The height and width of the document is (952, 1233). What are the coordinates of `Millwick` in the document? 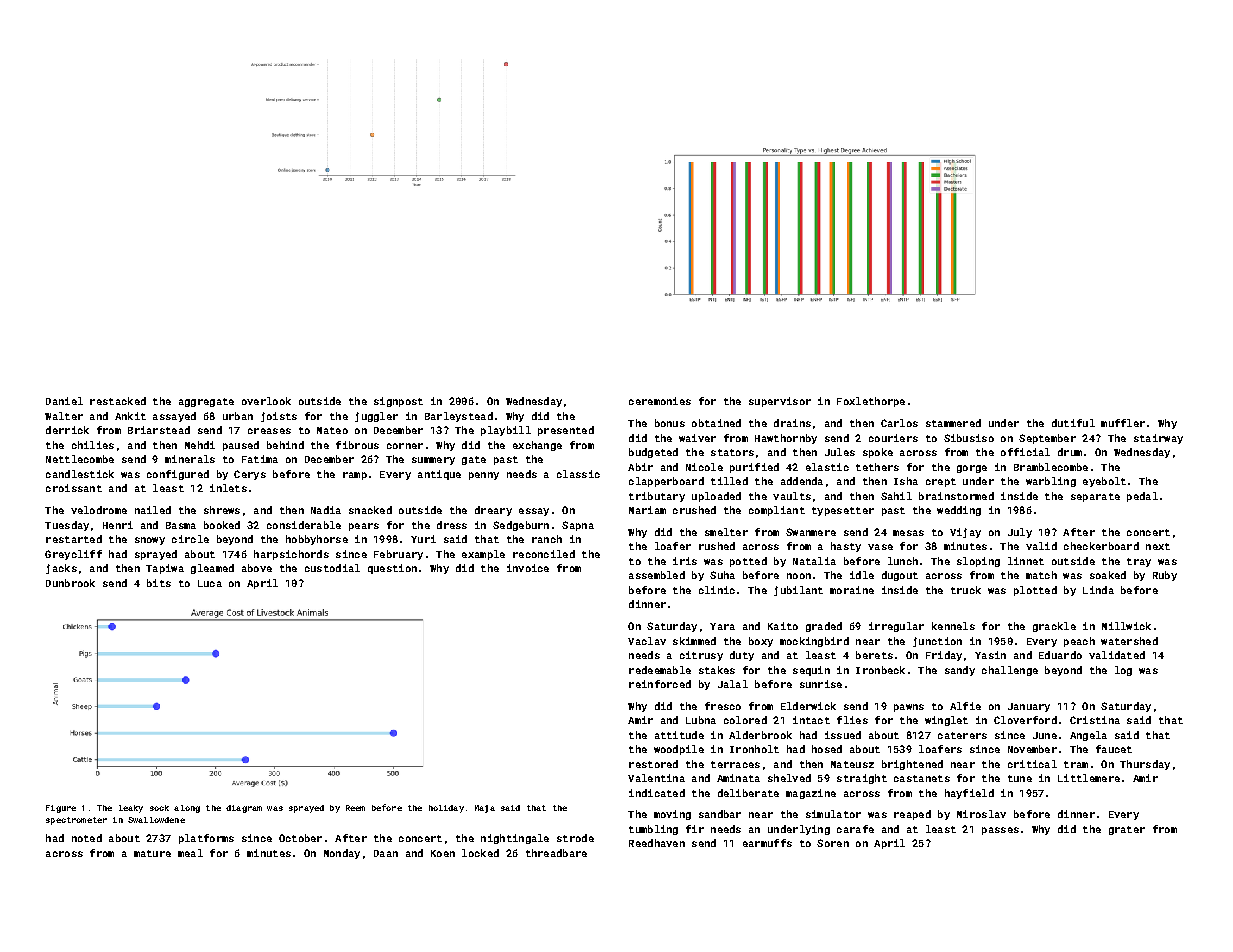 It's located at (1126, 626).
